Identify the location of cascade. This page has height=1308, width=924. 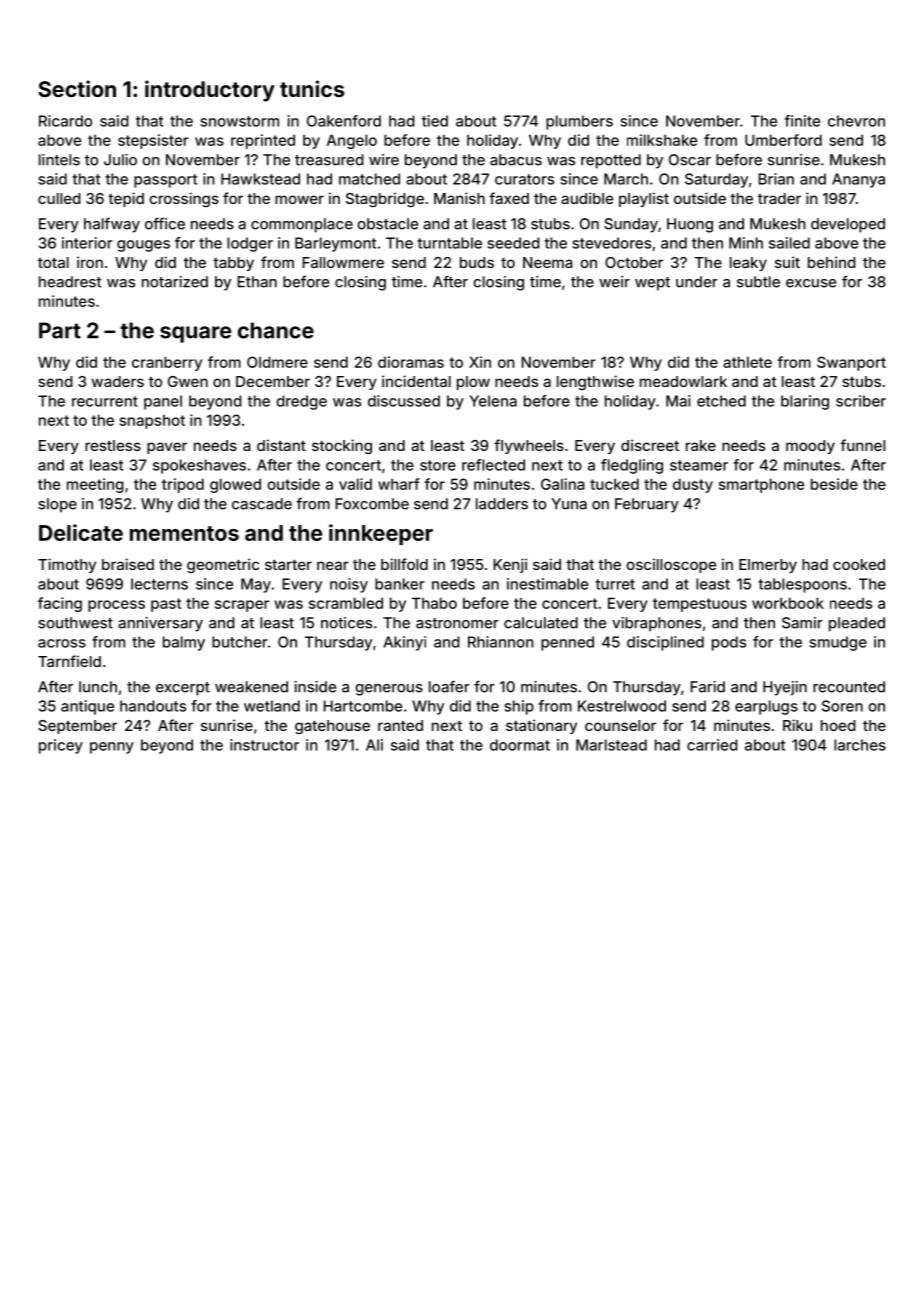
(262, 504).
